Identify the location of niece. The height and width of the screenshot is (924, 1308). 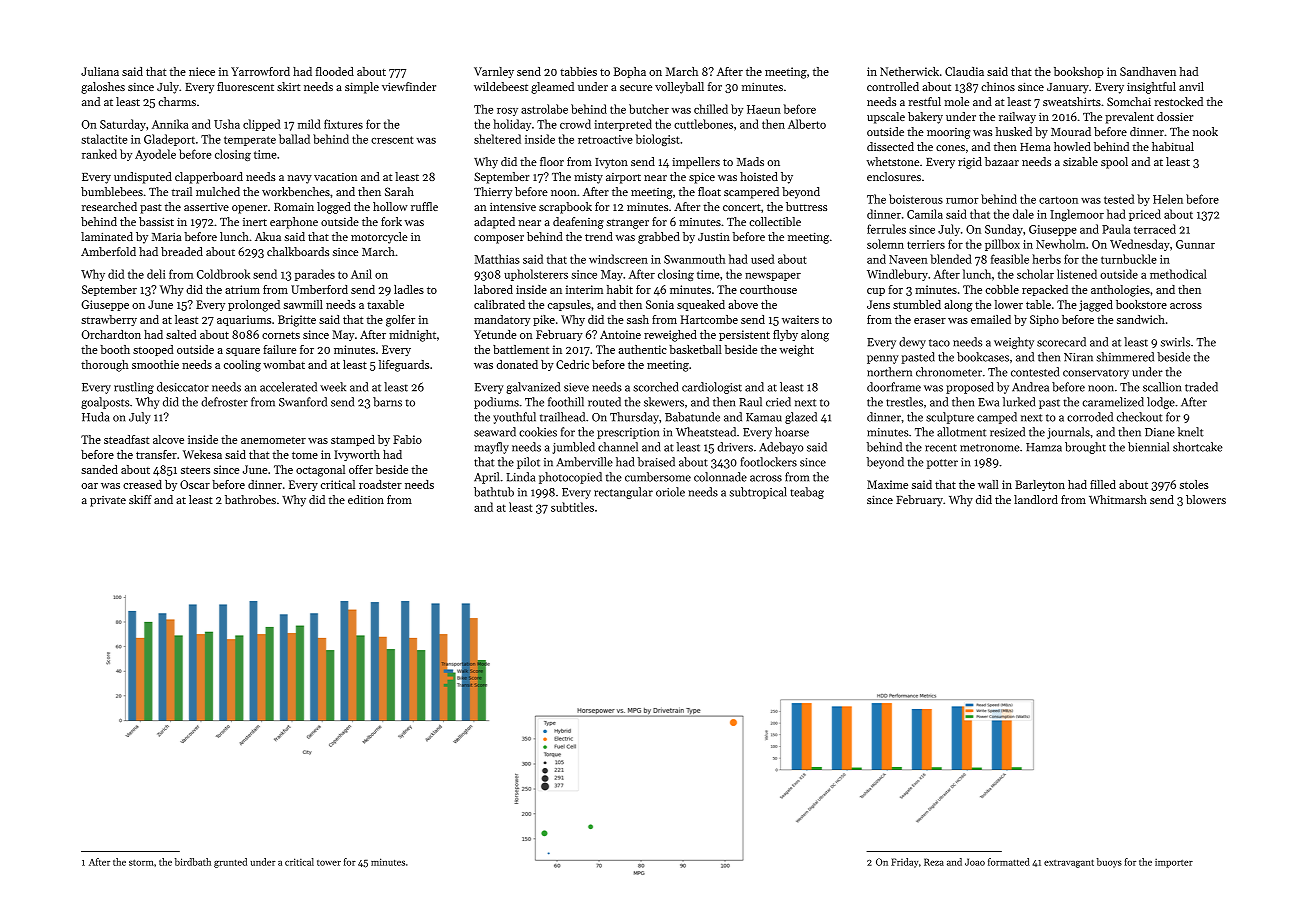
(202, 71).
